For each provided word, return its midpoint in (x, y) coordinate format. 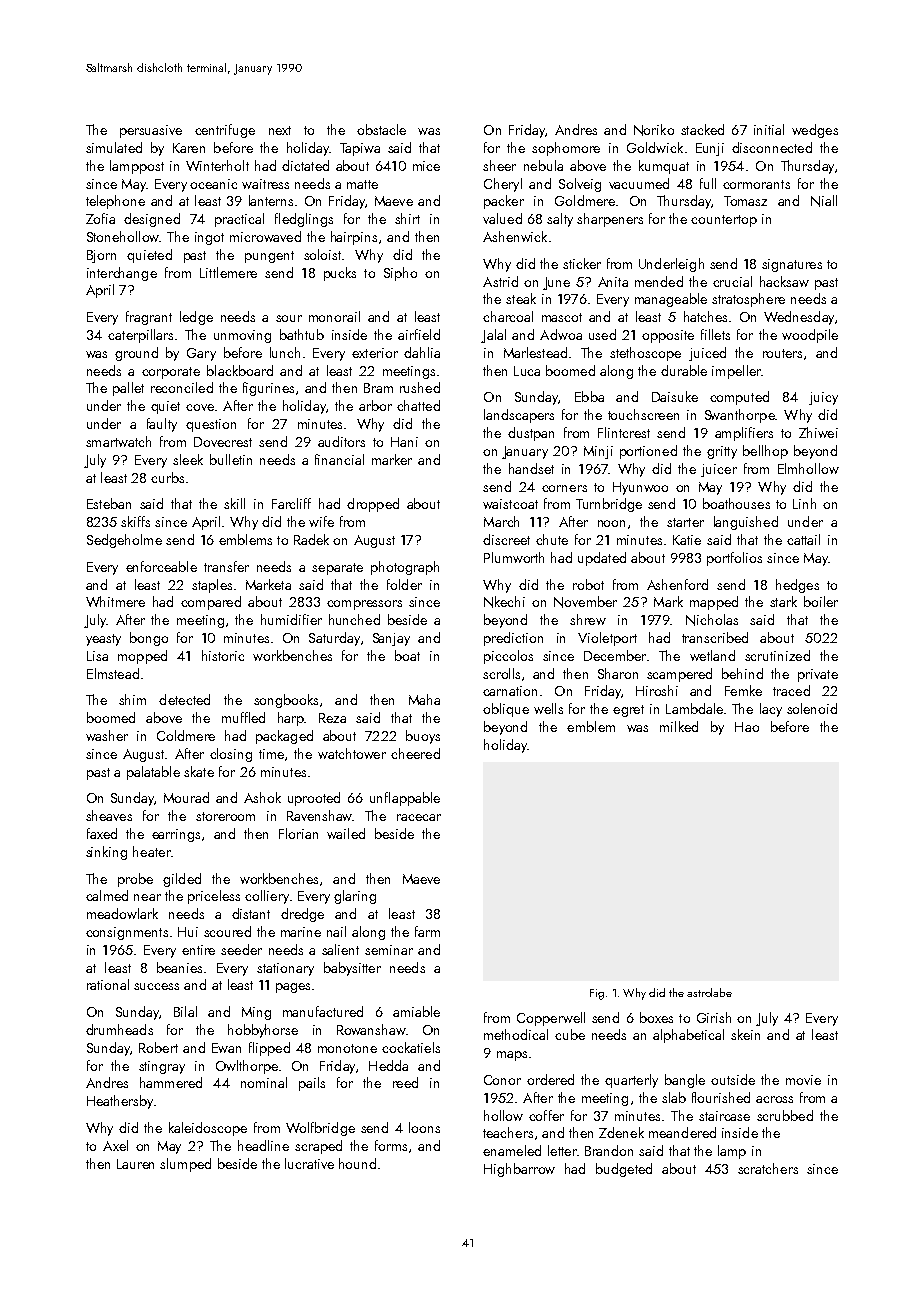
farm (427, 931)
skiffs (135, 521)
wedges (815, 131)
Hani (404, 442)
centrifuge (225, 131)
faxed (102, 833)
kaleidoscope (208, 1129)
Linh (804, 503)
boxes (656, 1017)
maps (512, 1056)
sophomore (566, 149)
